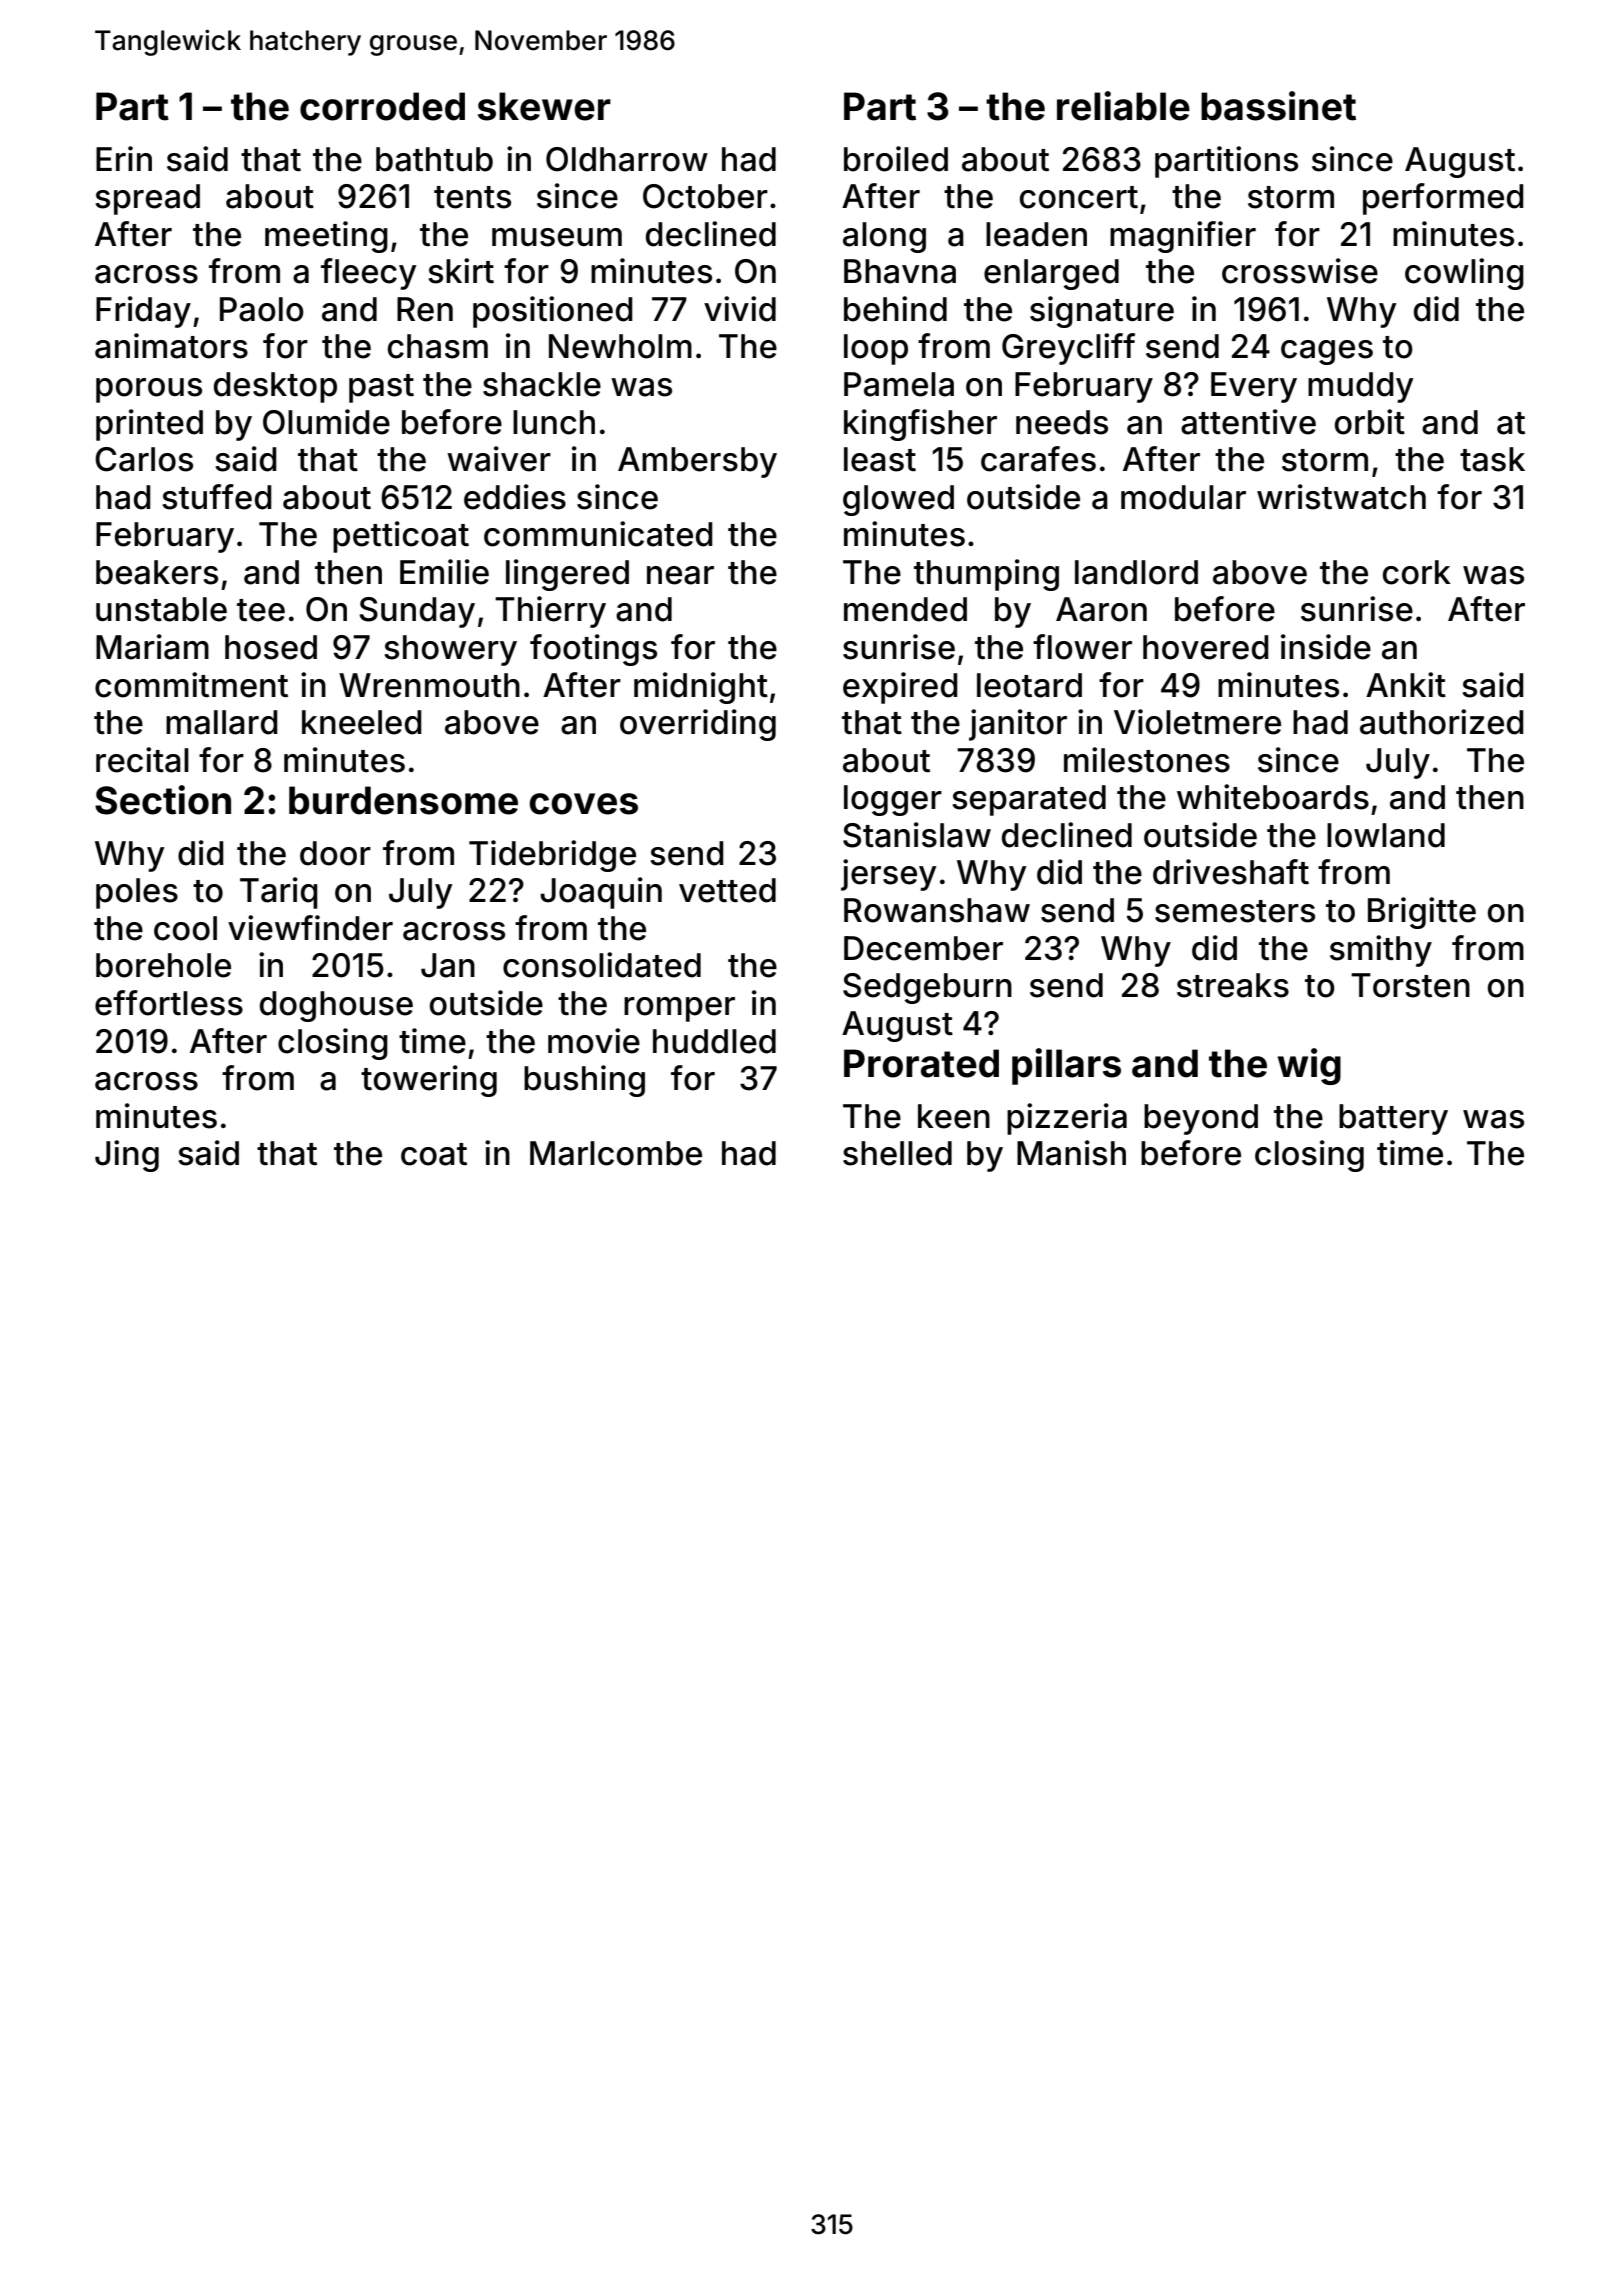  Describe the element at coordinates (144, 459) in the screenshot. I see `Carlos` at that location.
